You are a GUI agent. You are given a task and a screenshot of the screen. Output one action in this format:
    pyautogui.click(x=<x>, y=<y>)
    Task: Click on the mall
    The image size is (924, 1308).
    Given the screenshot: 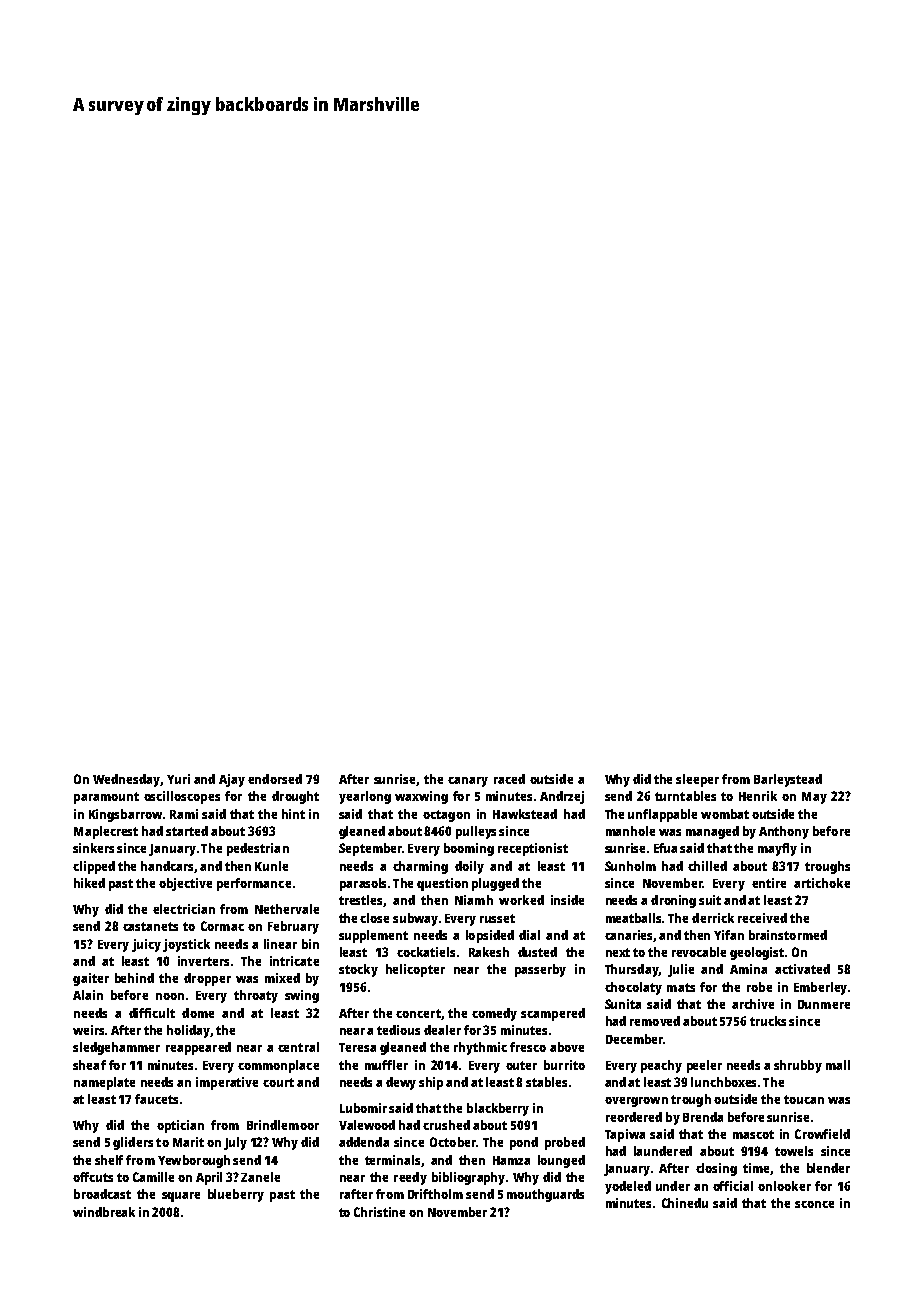 What is the action you would take?
    pyautogui.click(x=838, y=1065)
